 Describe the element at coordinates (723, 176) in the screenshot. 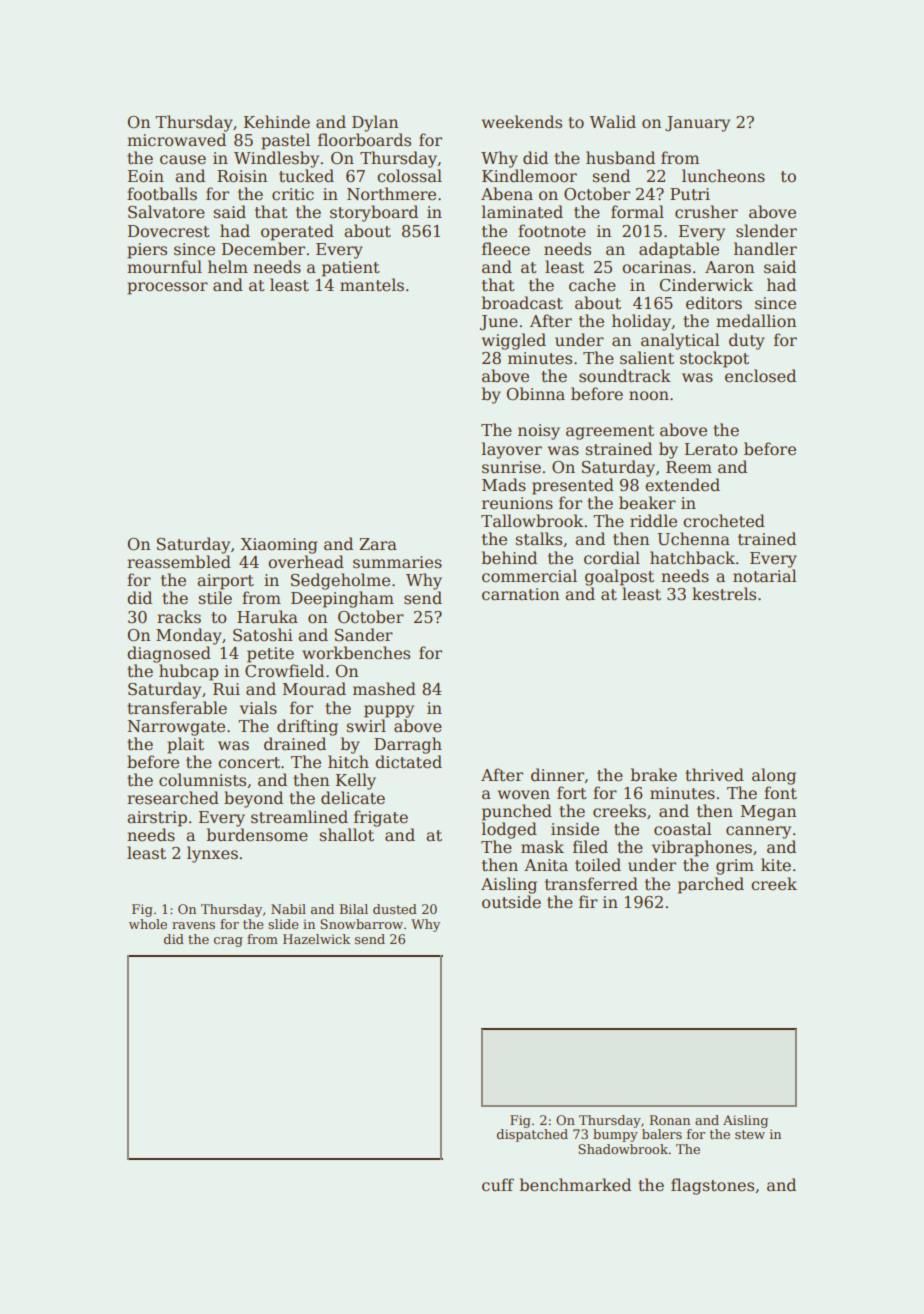

I see `luncheons` at that location.
